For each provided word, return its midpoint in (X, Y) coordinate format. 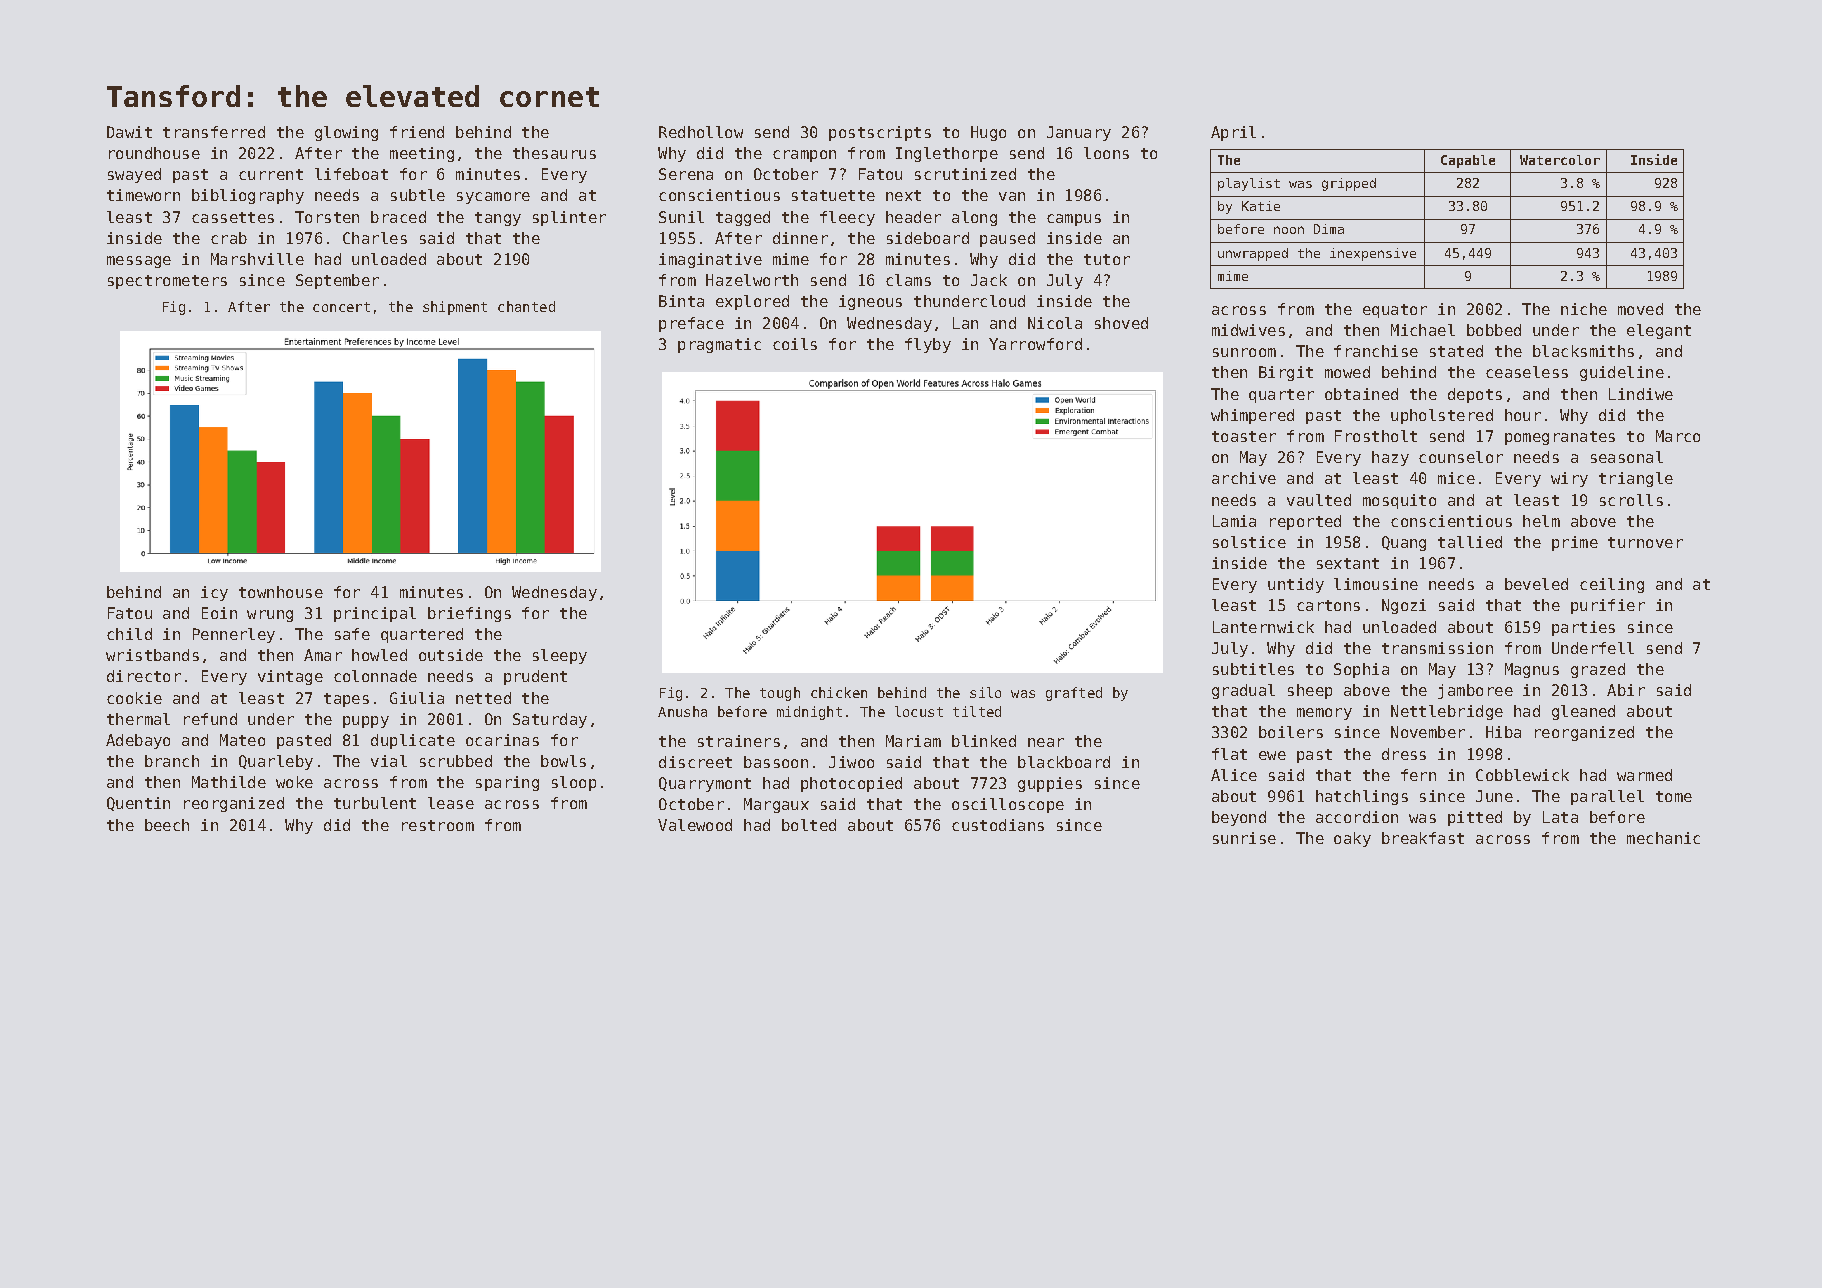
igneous (870, 302)
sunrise (1244, 838)
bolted (809, 825)
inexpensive (1373, 254)
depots (1475, 395)
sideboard (928, 238)
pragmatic (719, 345)
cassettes (233, 217)
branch (172, 761)
